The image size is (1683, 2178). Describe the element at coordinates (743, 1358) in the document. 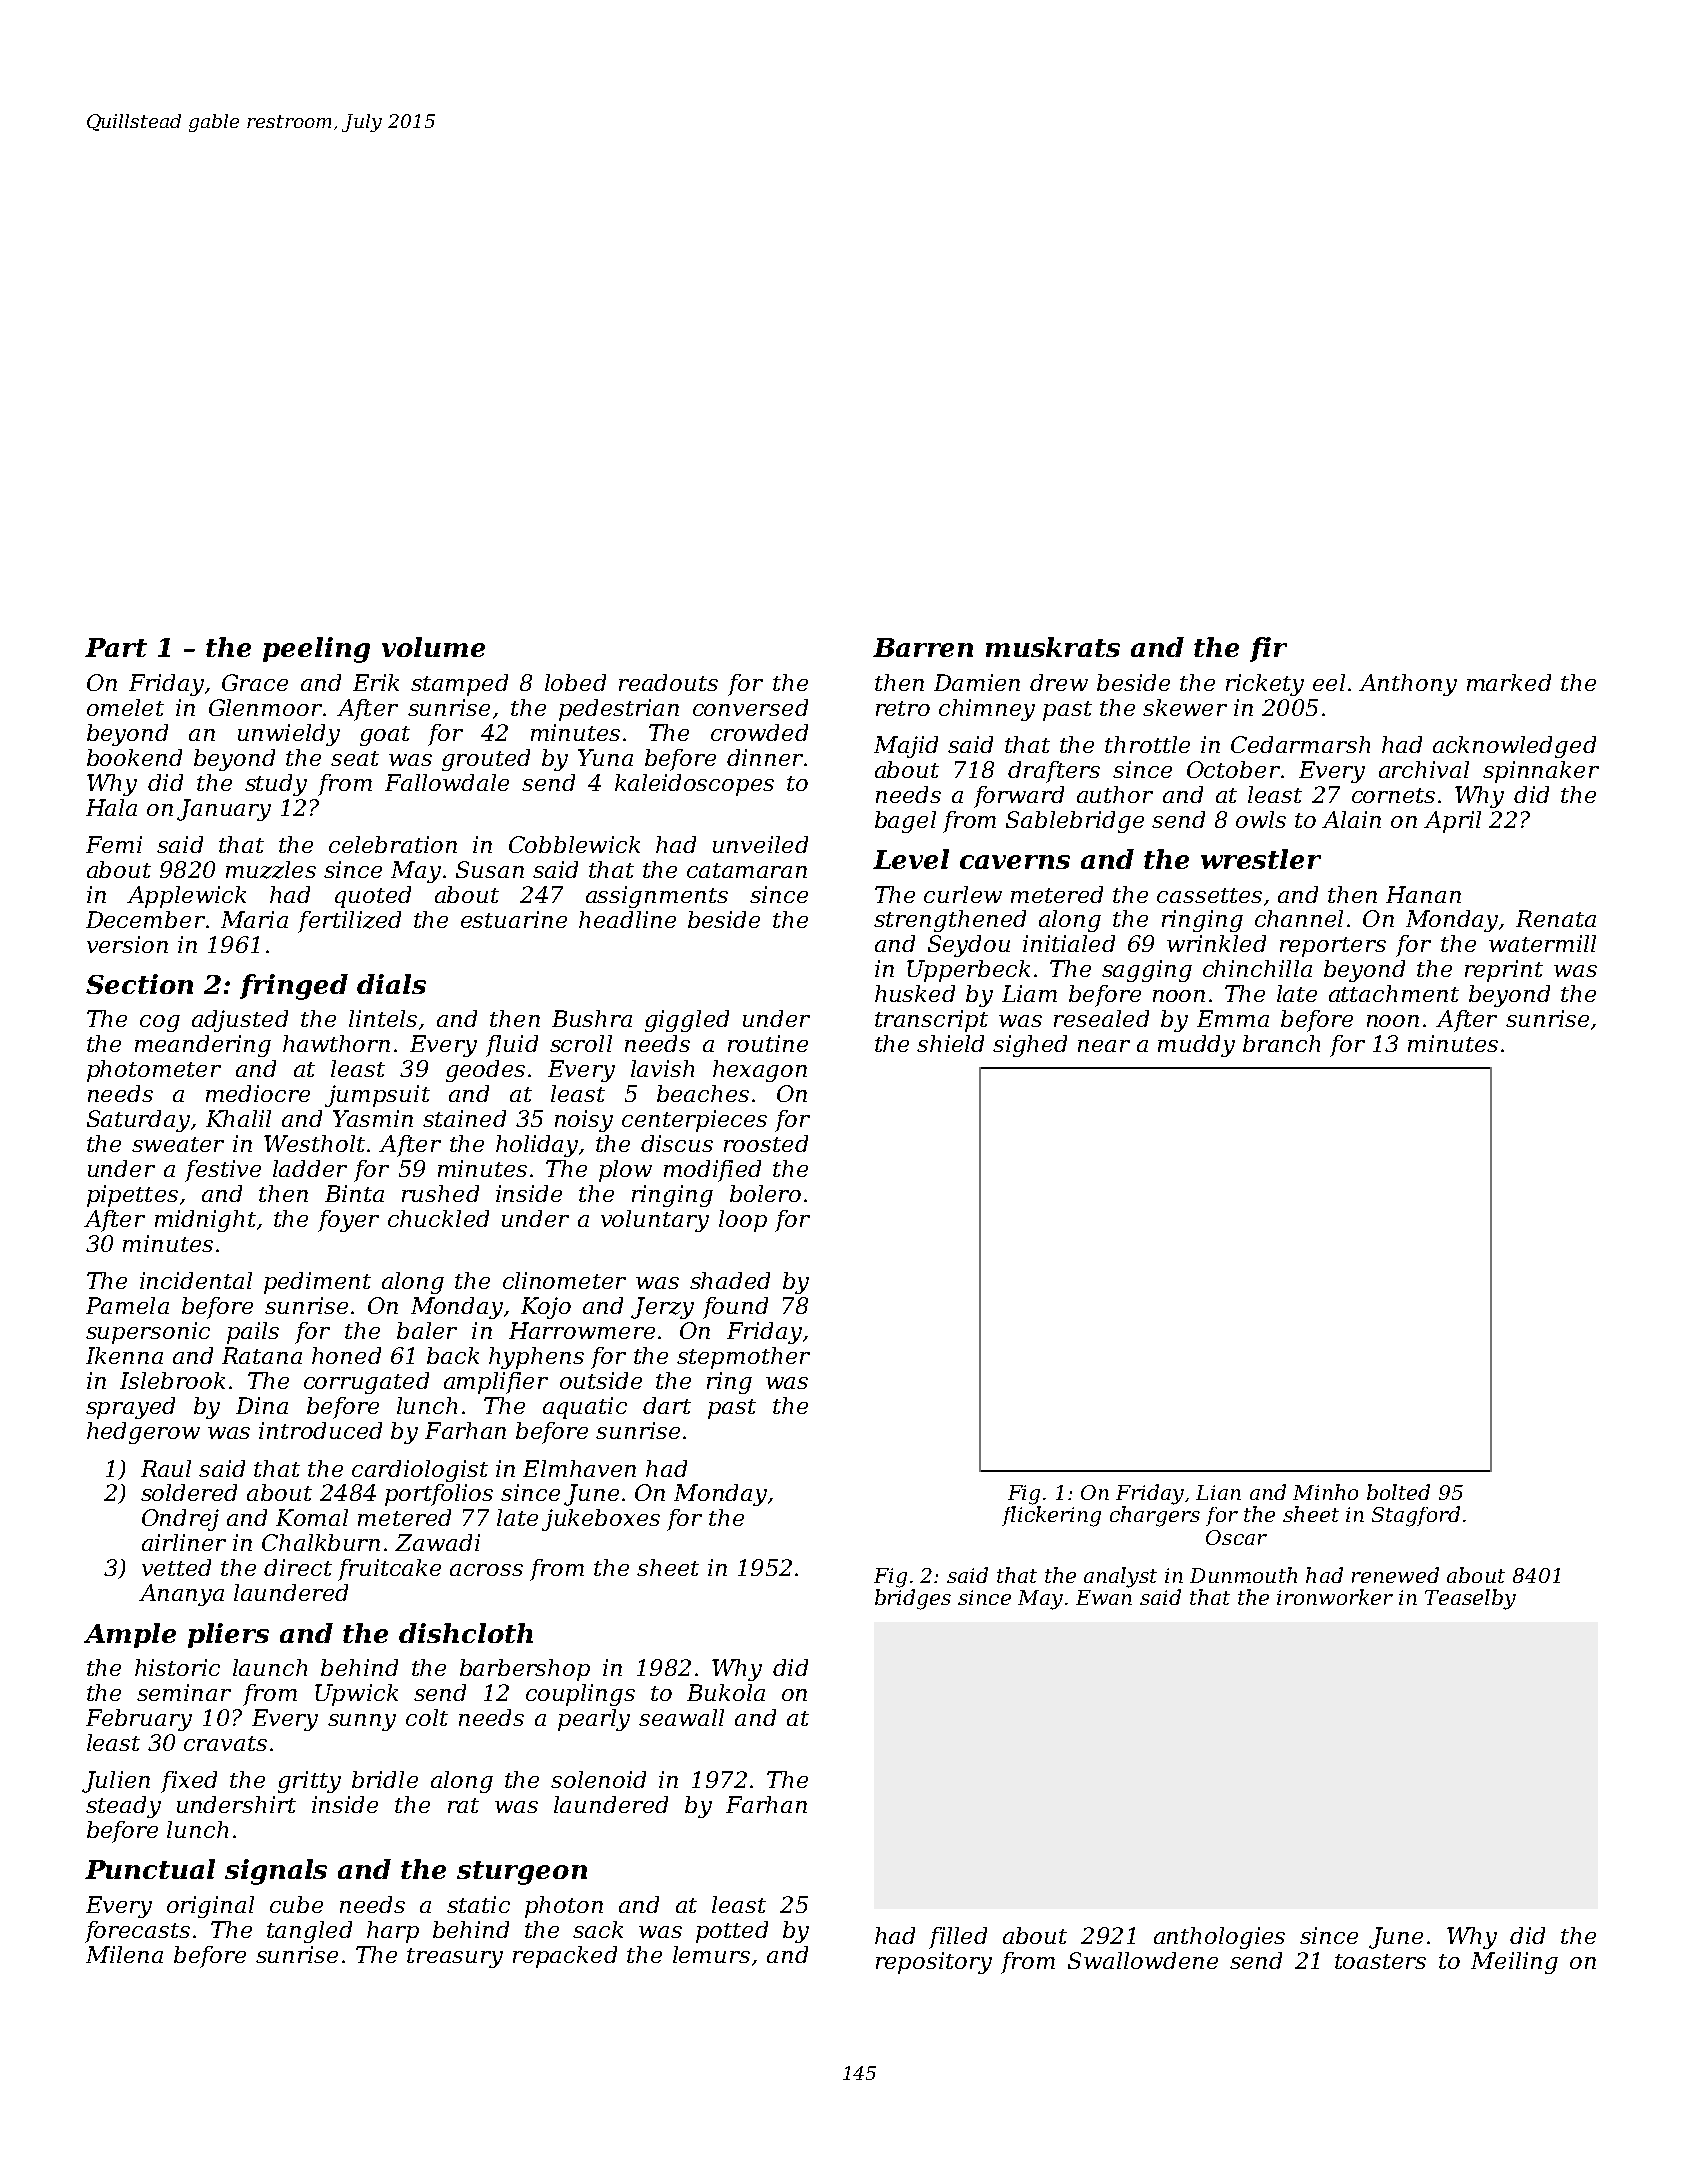

I see `stepmother` at that location.
